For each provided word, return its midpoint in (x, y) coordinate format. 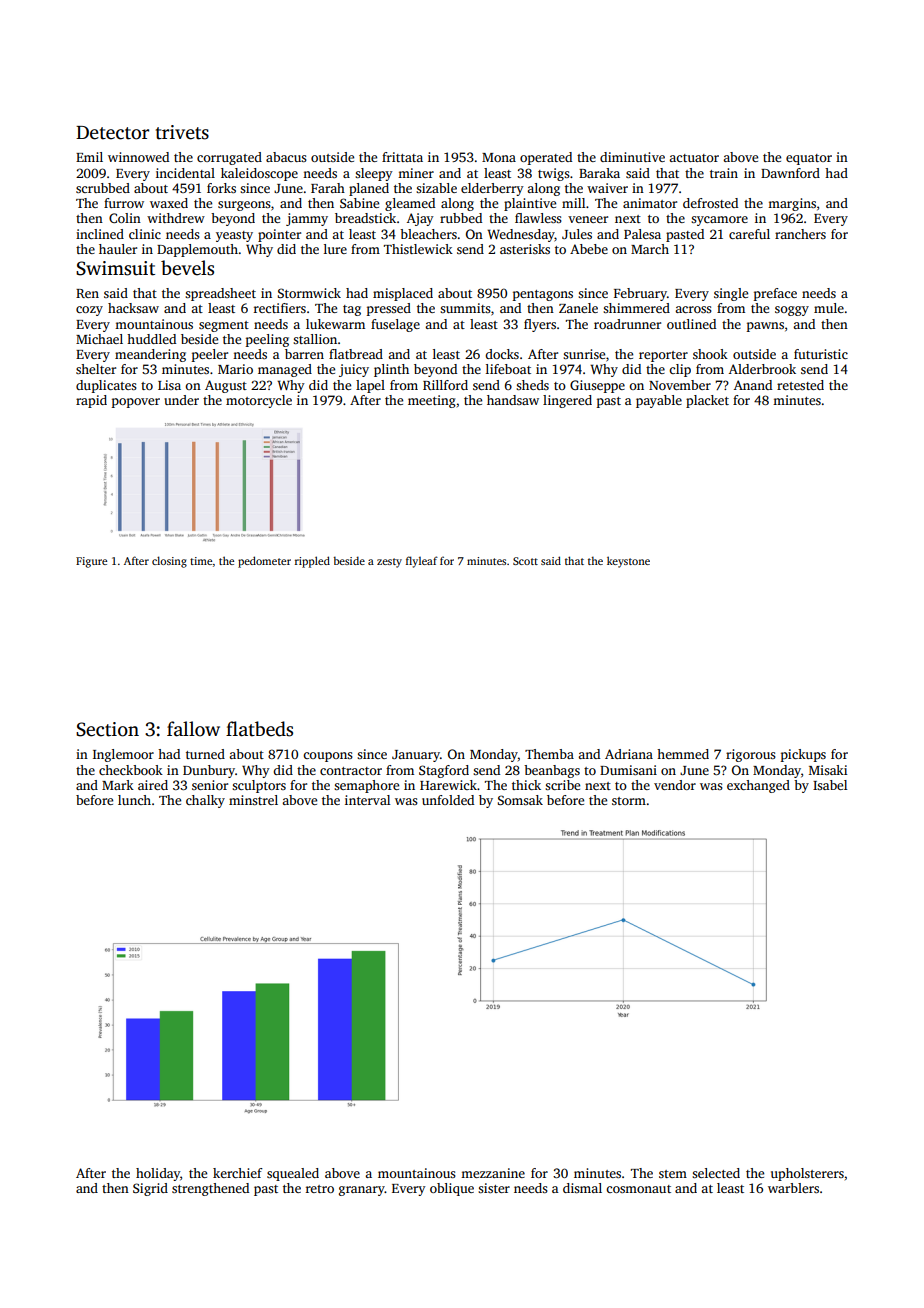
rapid (91, 401)
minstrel (253, 800)
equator (809, 159)
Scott (525, 561)
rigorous (751, 755)
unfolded (448, 800)
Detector (112, 133)
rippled (312, 562)
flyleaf (422, 562)
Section (107, 729)
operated (546, 158)
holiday (158, 1174)
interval (367, 800)
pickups (803, 755)
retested (800, 385)
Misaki (828, 770)
